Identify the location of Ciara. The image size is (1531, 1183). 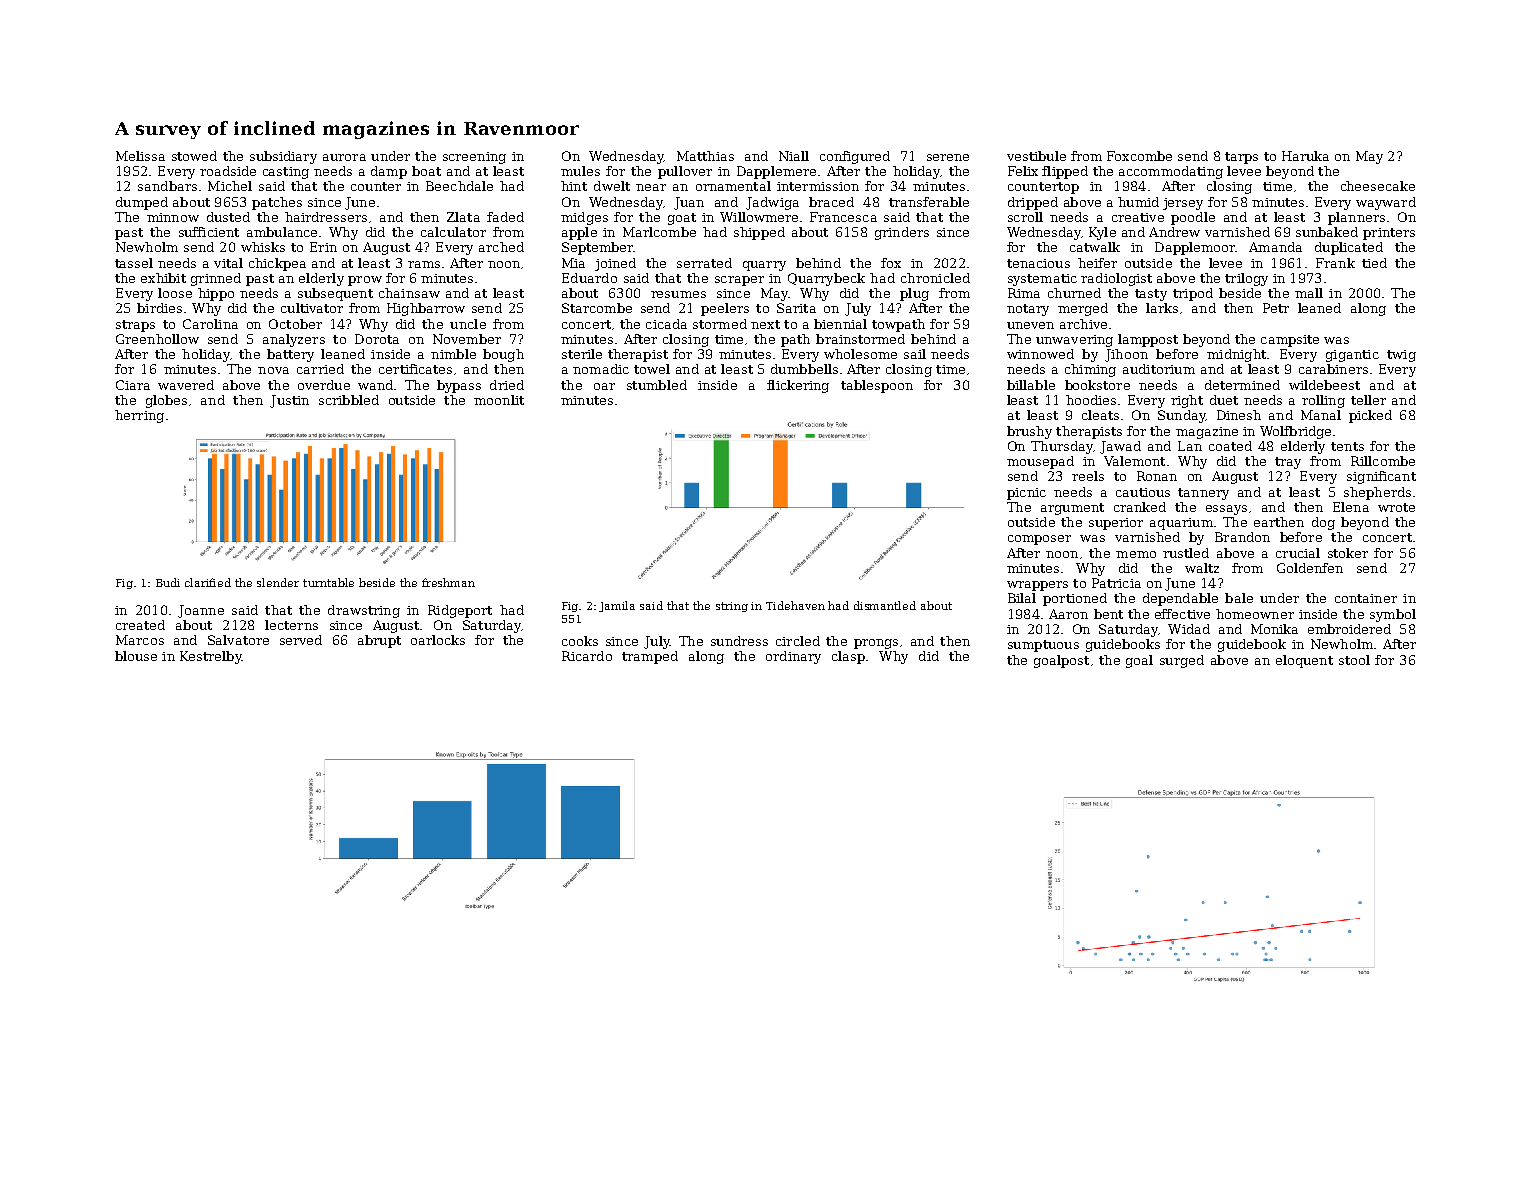
(133, 385).
